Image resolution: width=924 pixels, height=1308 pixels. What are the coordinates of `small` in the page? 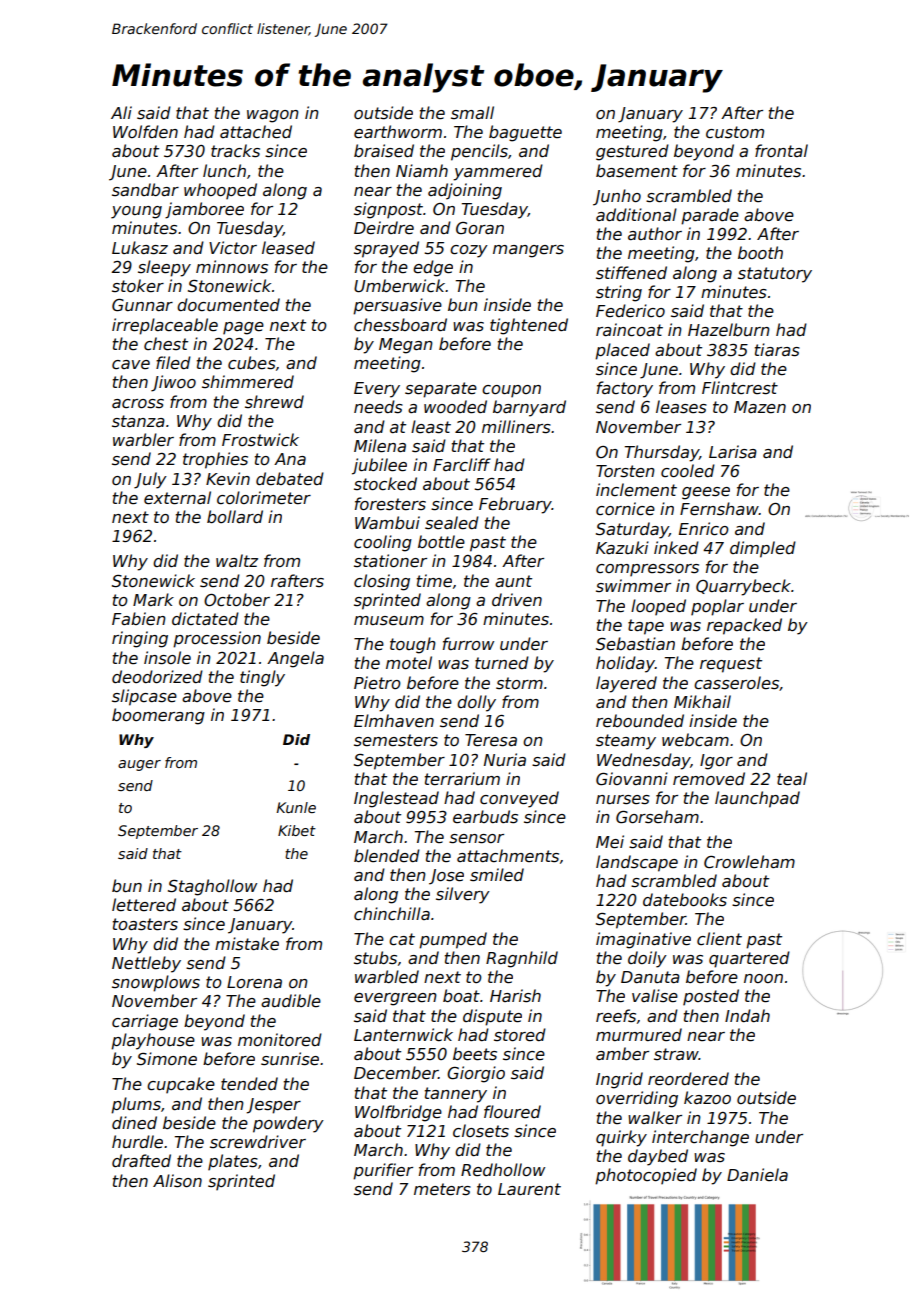 It's located at (472, 112).
